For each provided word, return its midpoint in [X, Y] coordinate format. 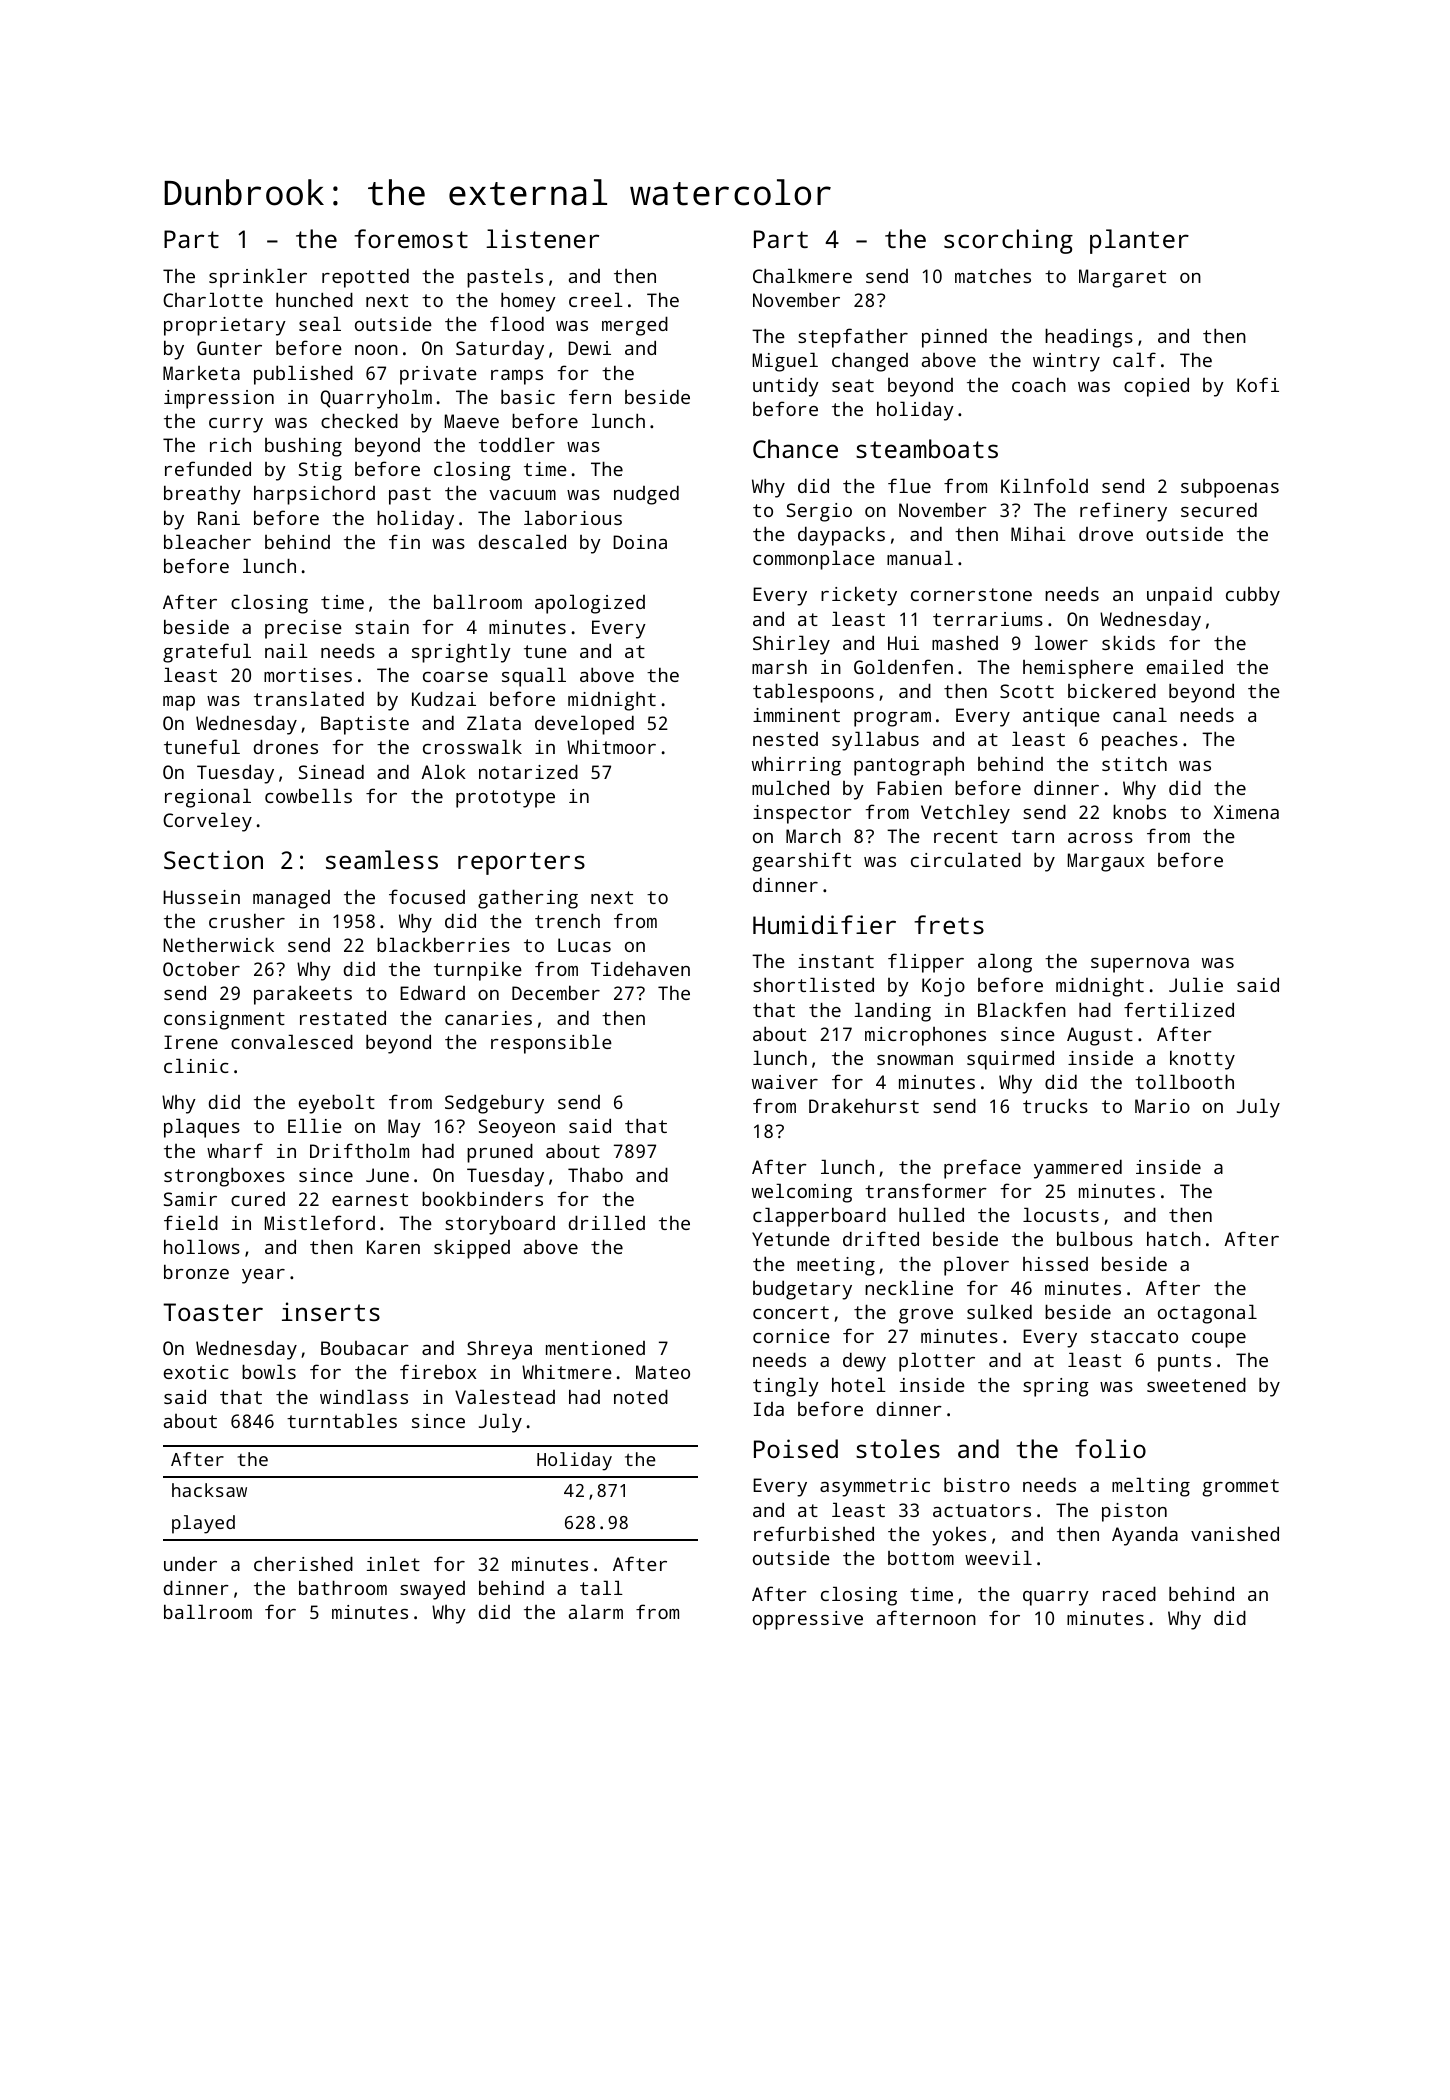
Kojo [943, 987]
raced [1129, 1593]
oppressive [808, 1620]
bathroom [343, 1587]
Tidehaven [640, 968]
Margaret [1122, 278]
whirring [796, 766]
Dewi [589, 348]
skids [1128, 642]
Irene [191, 1042]
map [179, 703]
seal [320, 323]
